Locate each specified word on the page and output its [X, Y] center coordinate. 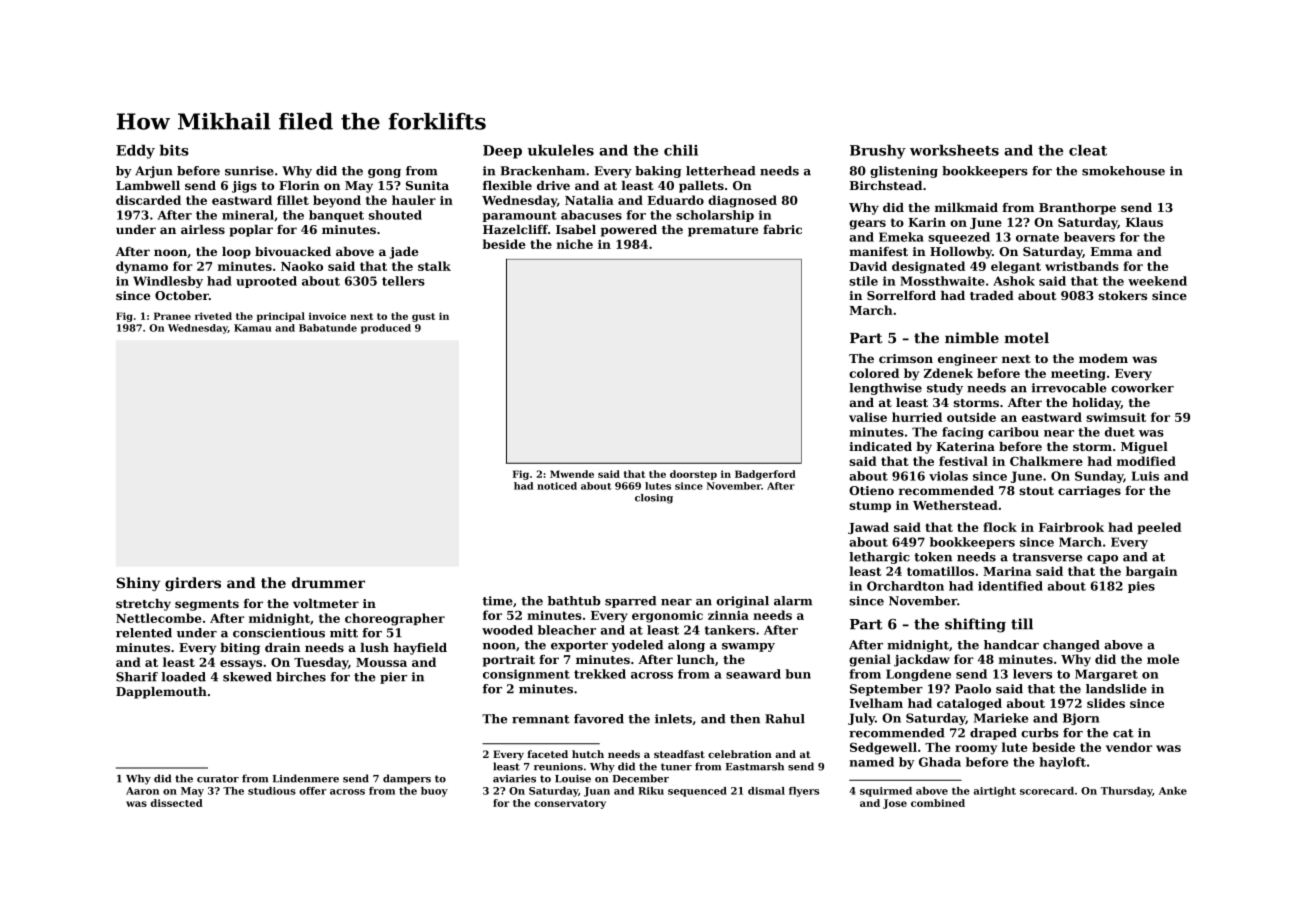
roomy [976, 750]
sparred [630, 602]
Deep [502, 152]
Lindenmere [306, 778]
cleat [1088, 150]
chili [681, 150]
